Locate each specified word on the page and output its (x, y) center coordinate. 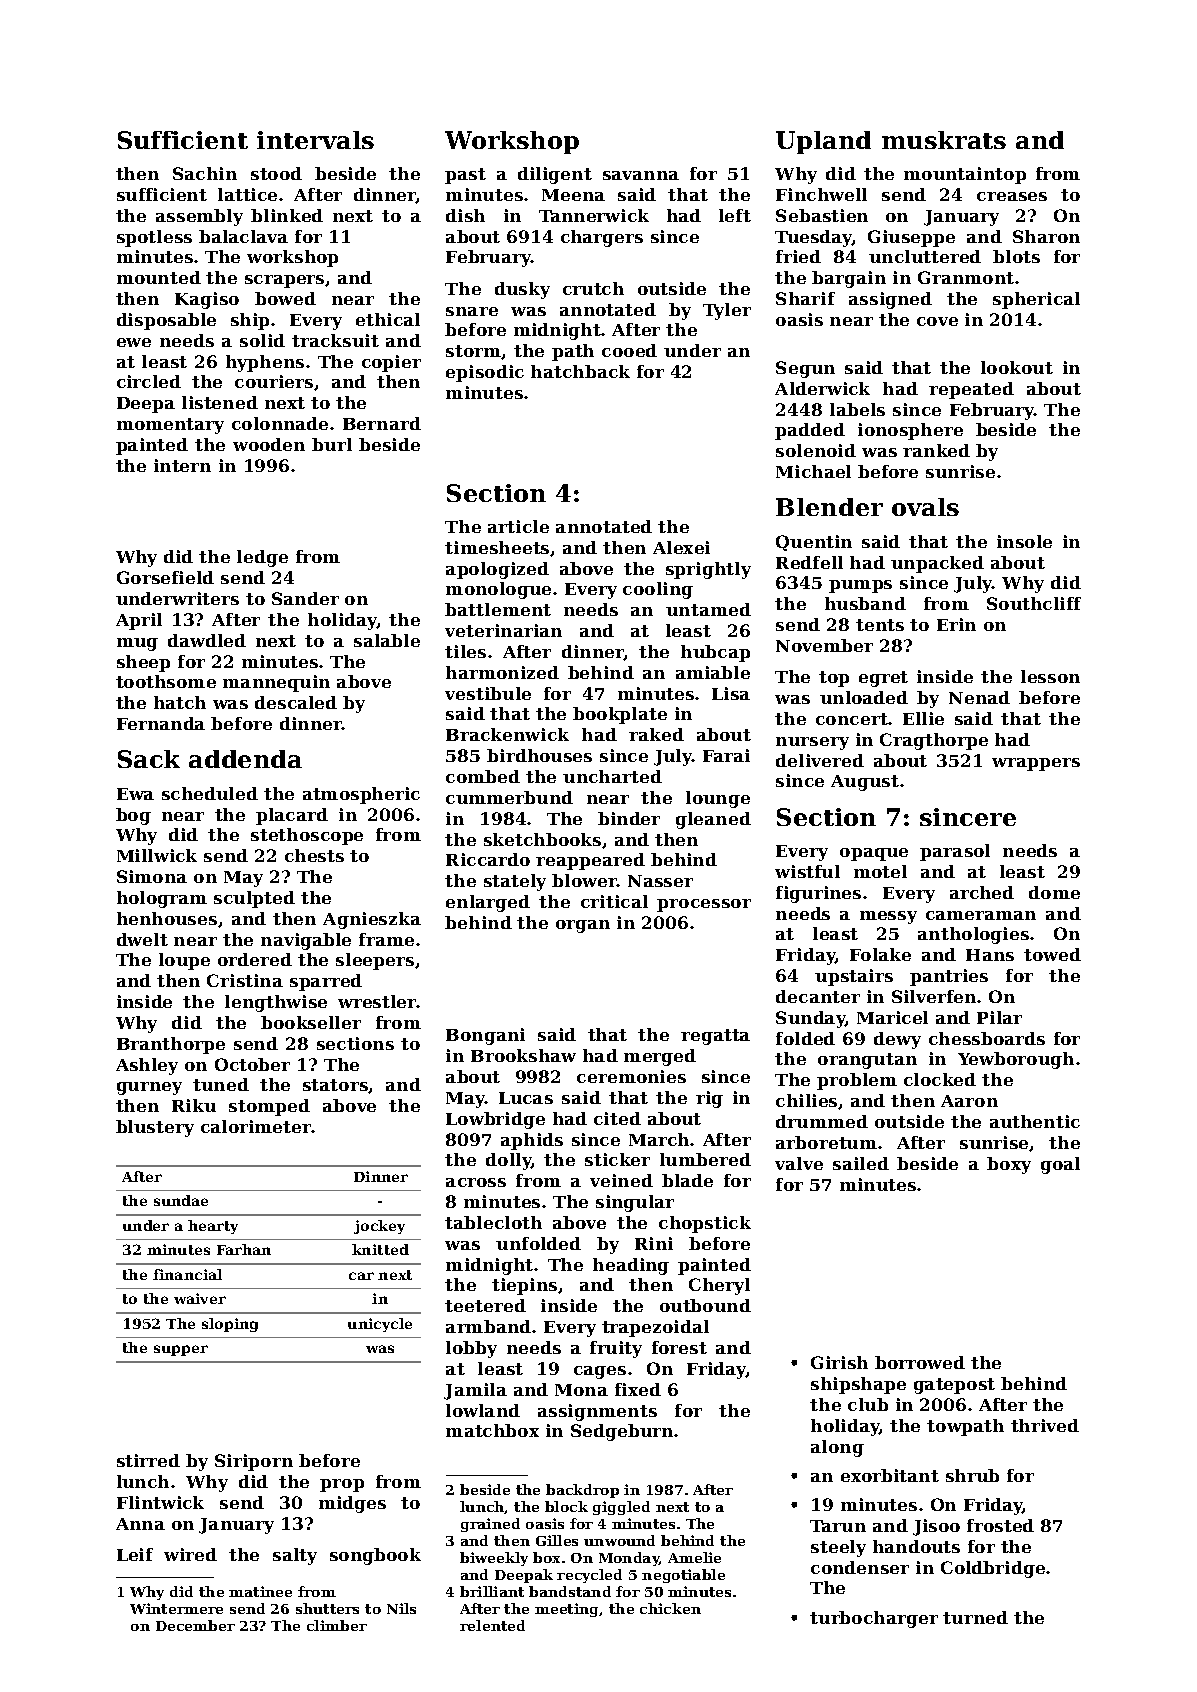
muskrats (944, 140)
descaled (296, 702)
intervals (315, 140)
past (465, 176)
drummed (822, 1121)
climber (337, 1625)
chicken (670, 1608)
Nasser (660, 881)
